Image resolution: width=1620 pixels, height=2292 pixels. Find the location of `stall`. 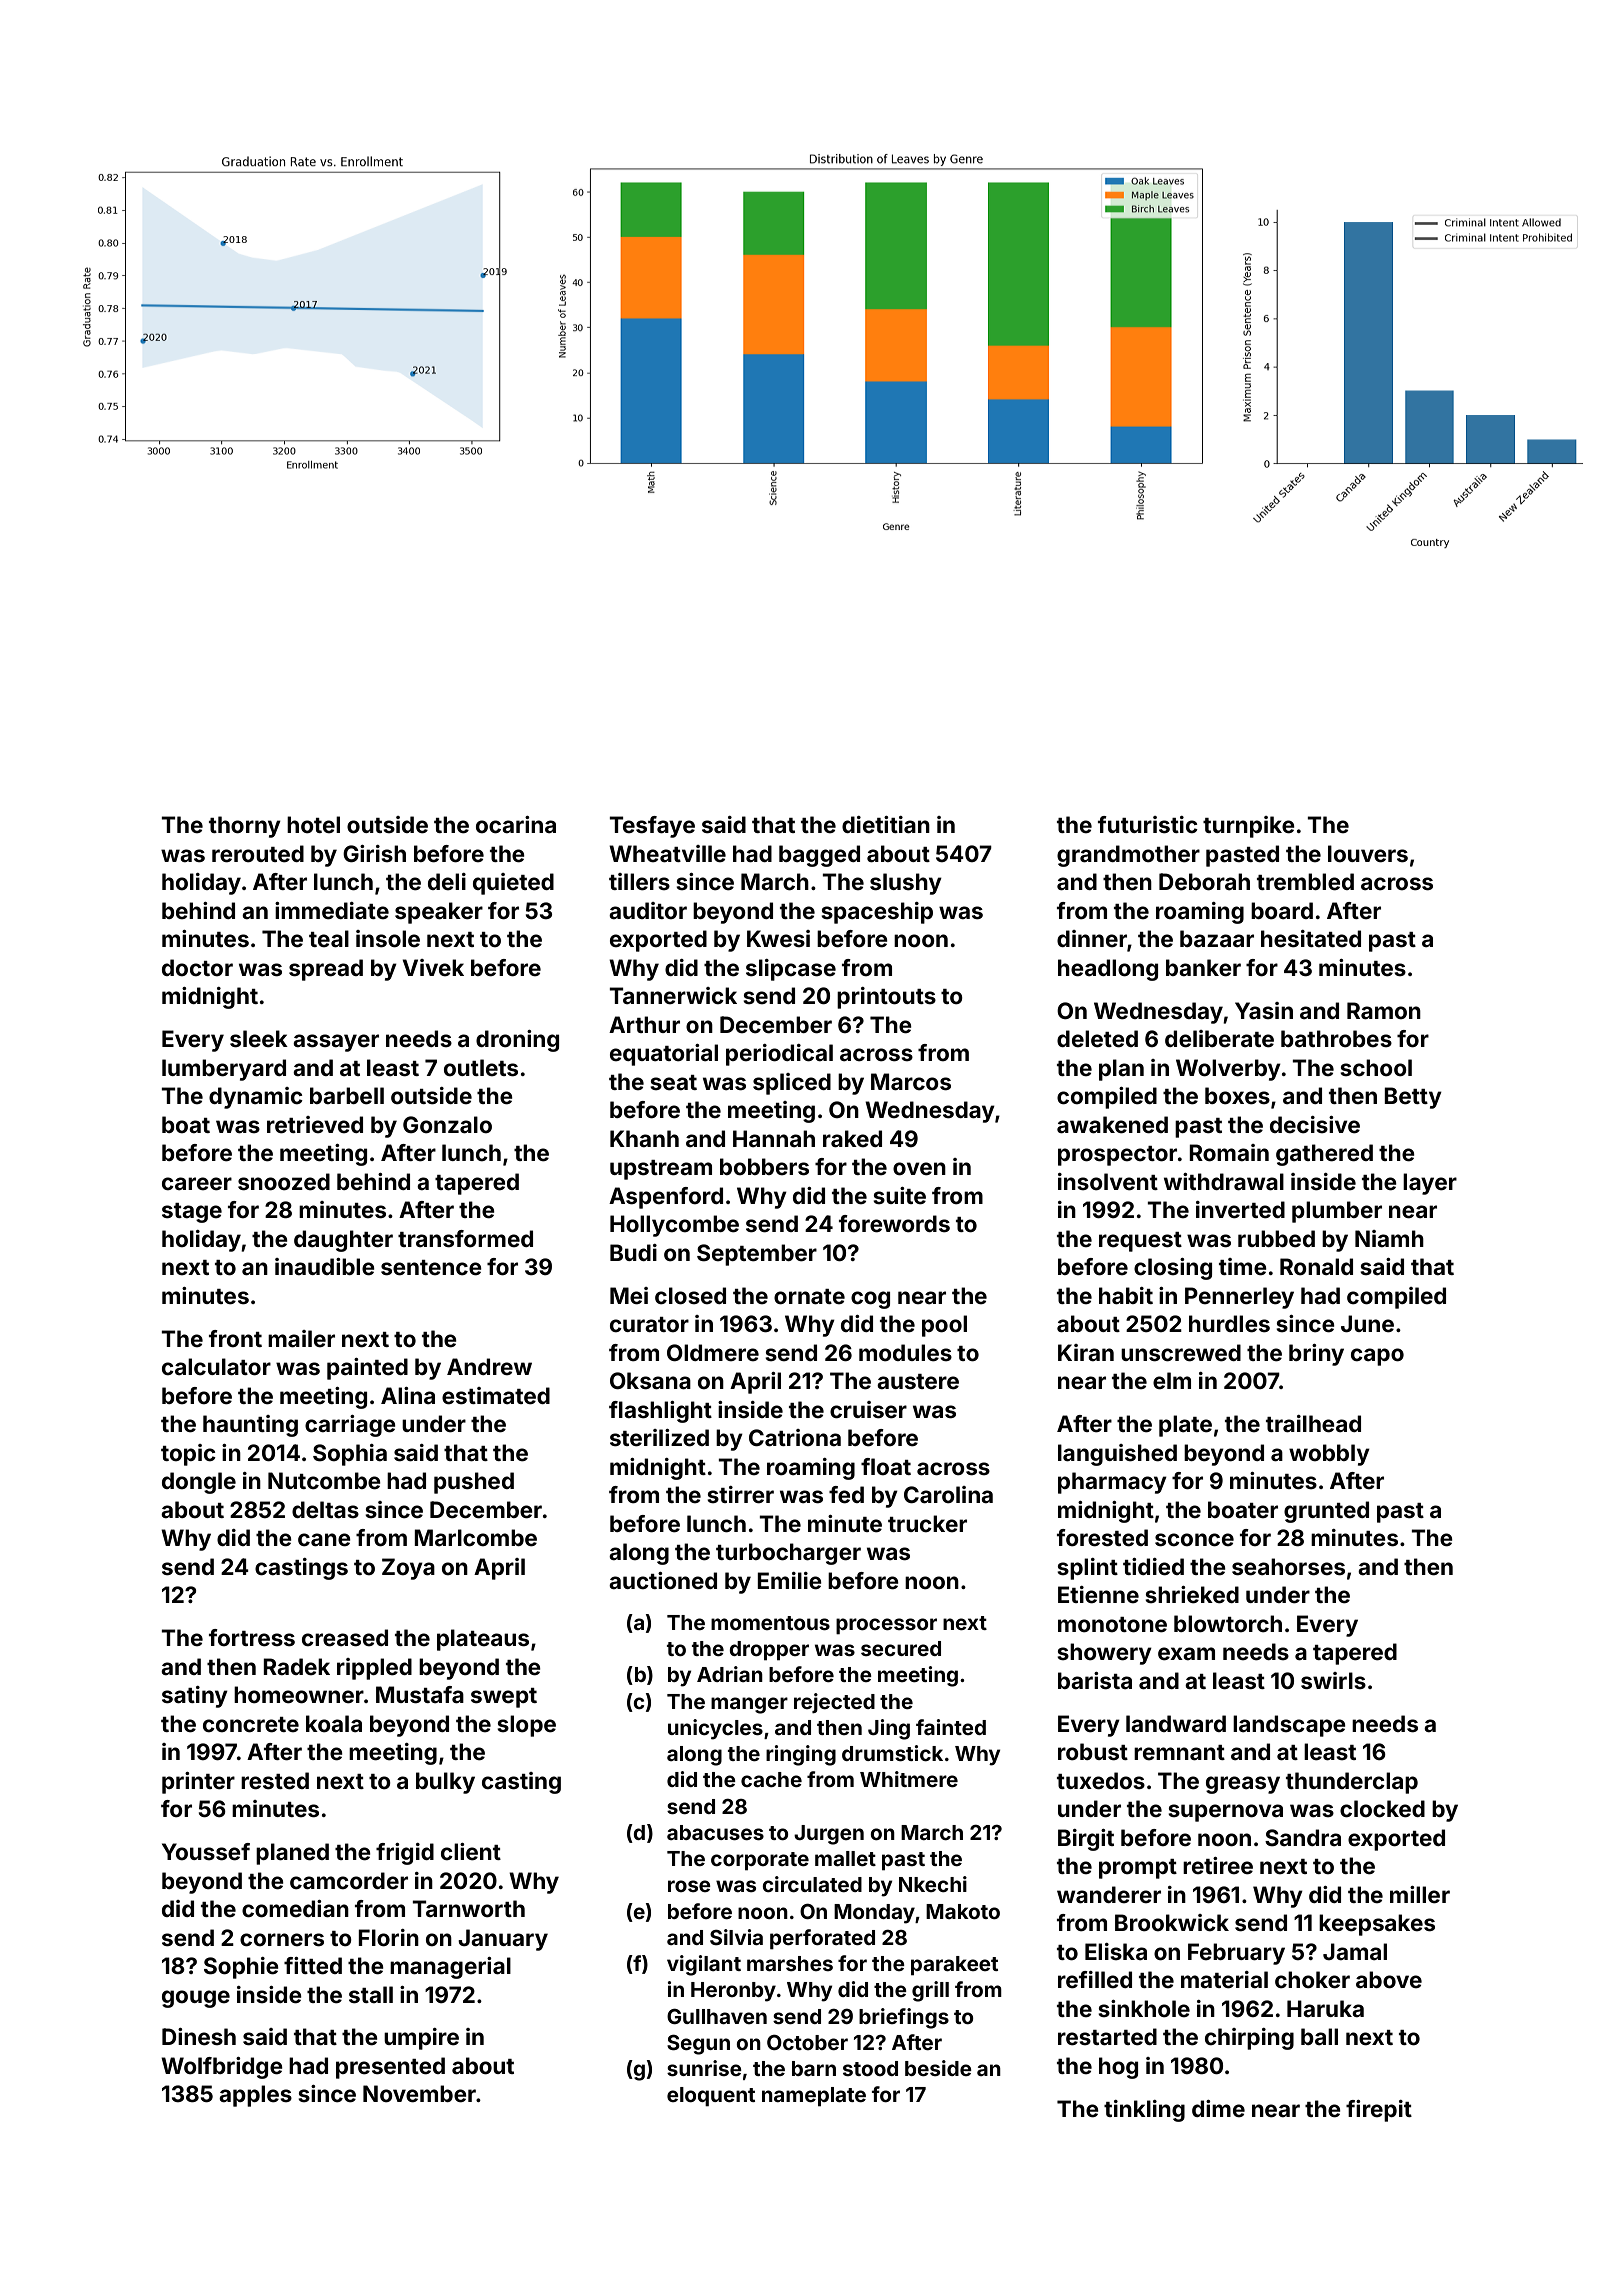

stall is located at coordinates (371, 1994).
